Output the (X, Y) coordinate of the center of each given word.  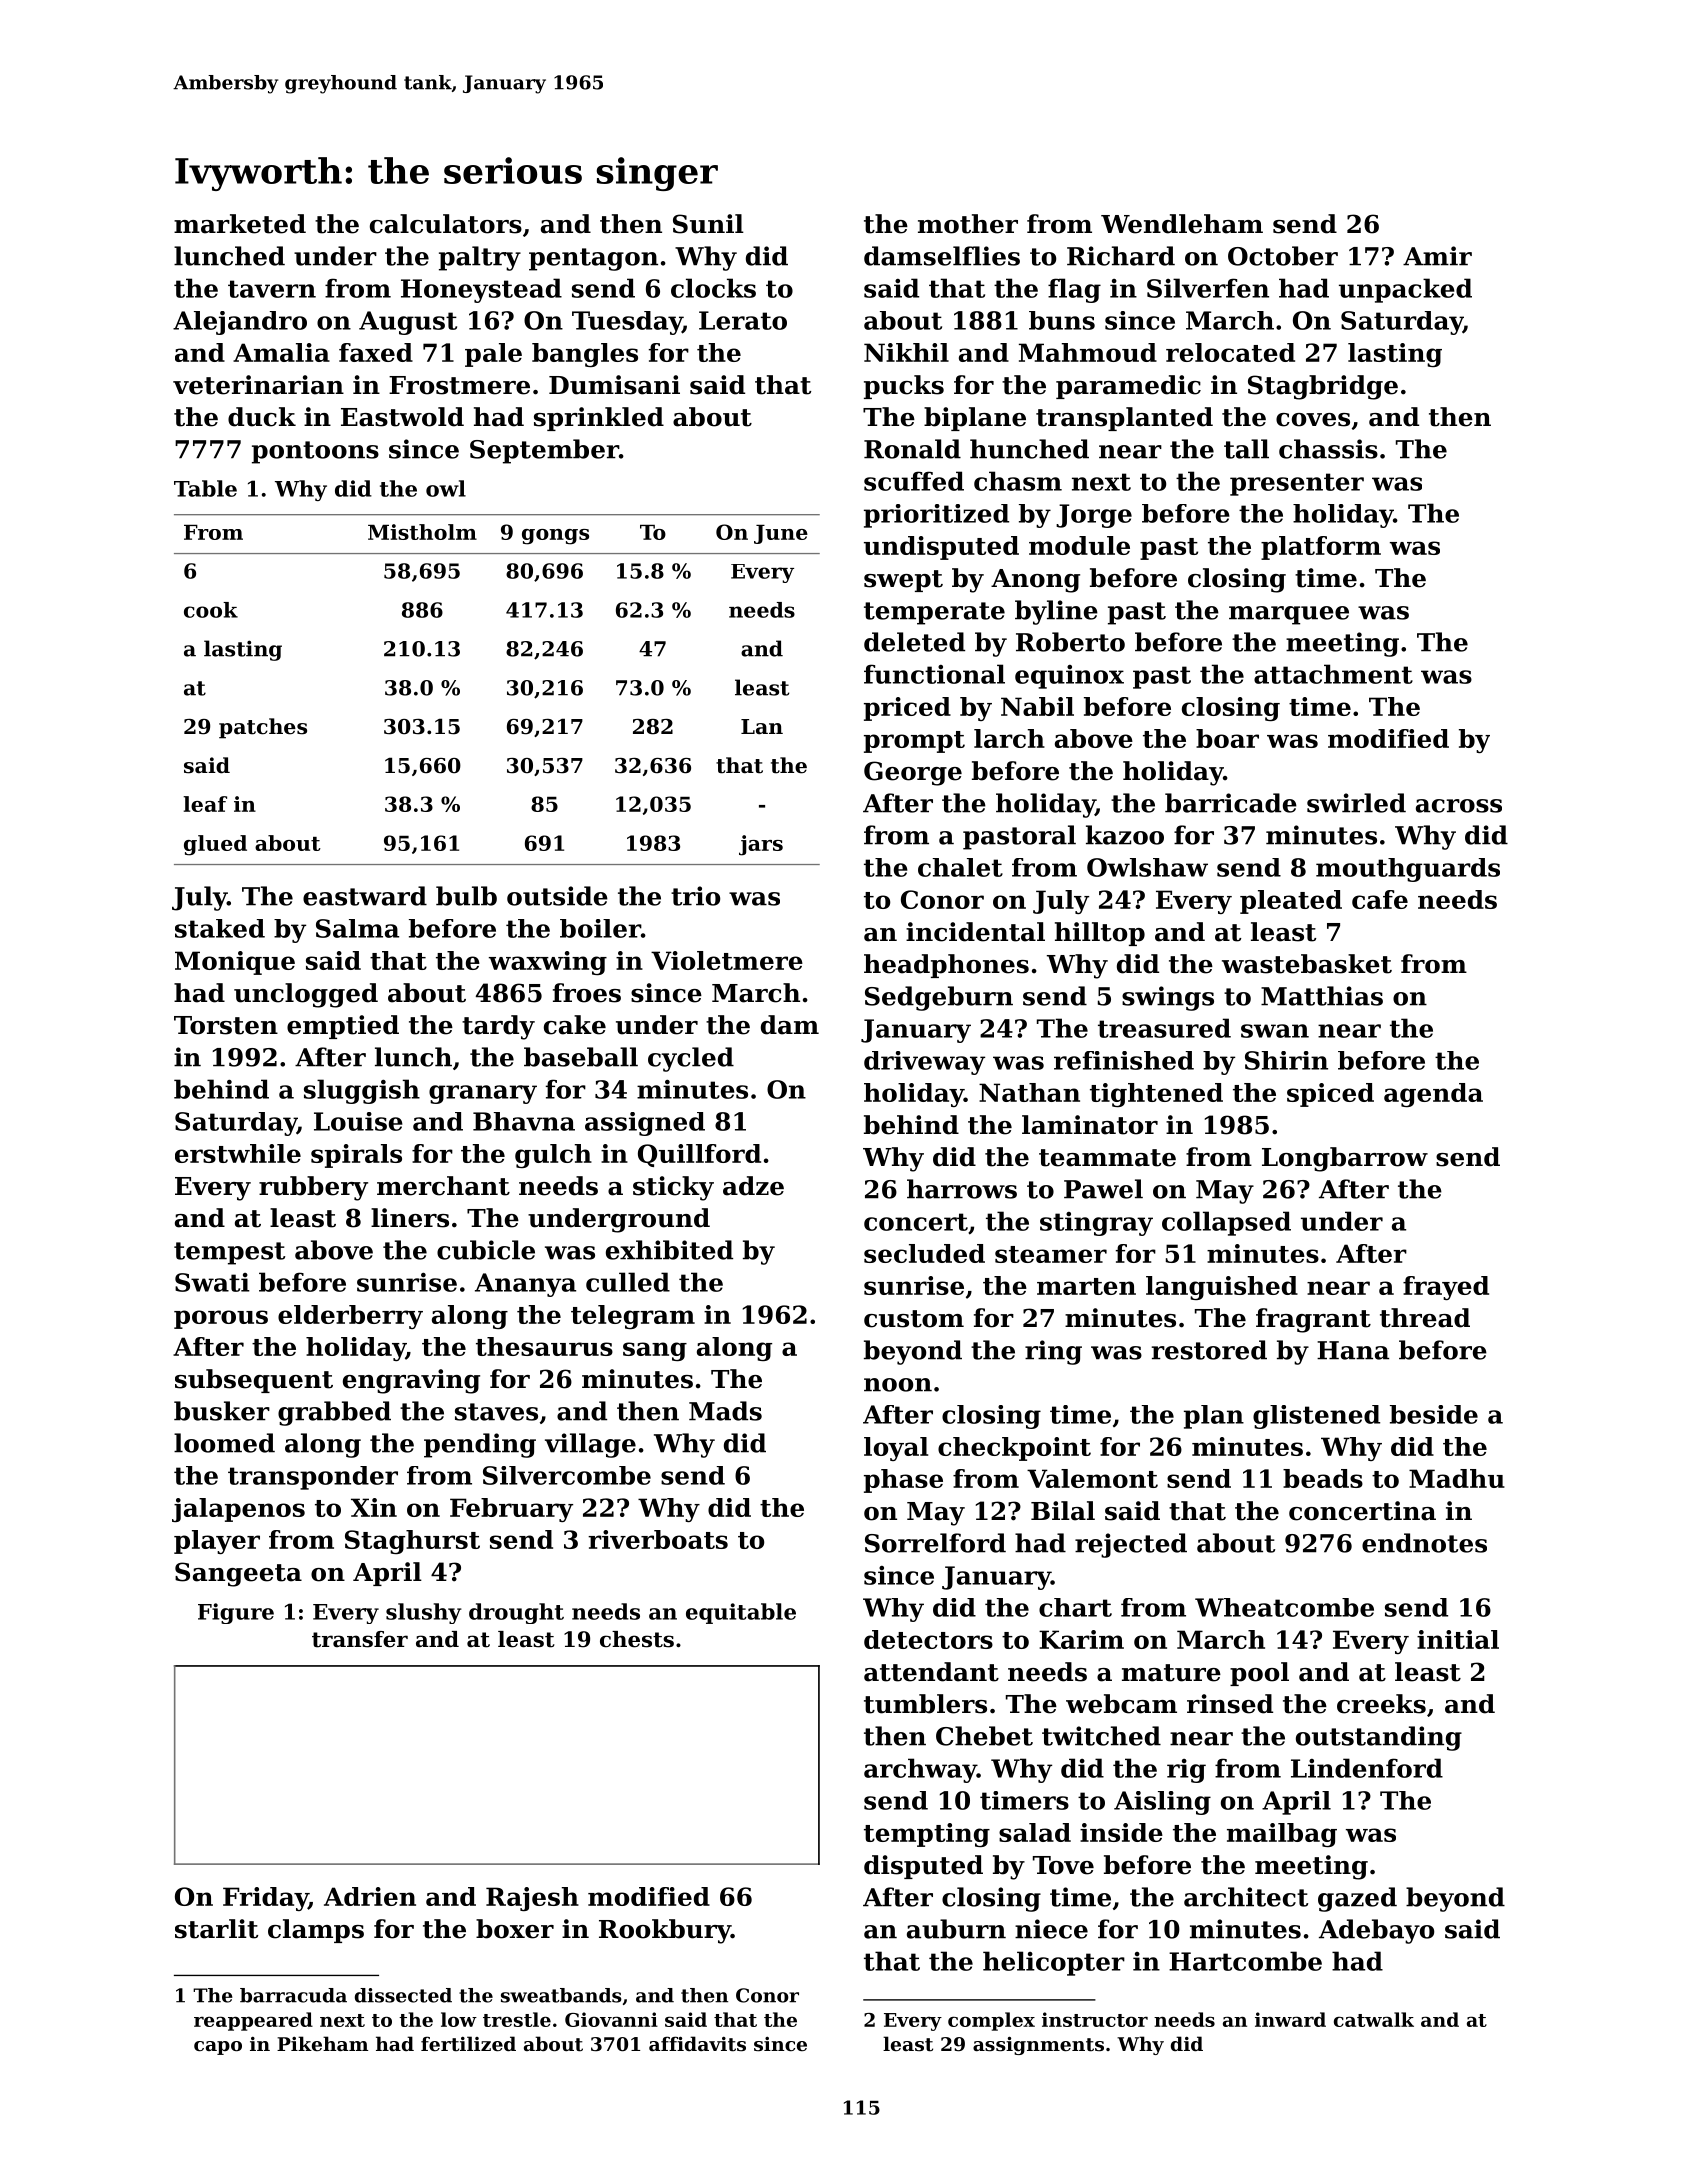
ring (1053, 1352)
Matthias (1322, 996)
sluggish (362, 1091)
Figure (236, 1613)
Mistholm (422, 532)
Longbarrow (1345, 1159)
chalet (960, 867)
